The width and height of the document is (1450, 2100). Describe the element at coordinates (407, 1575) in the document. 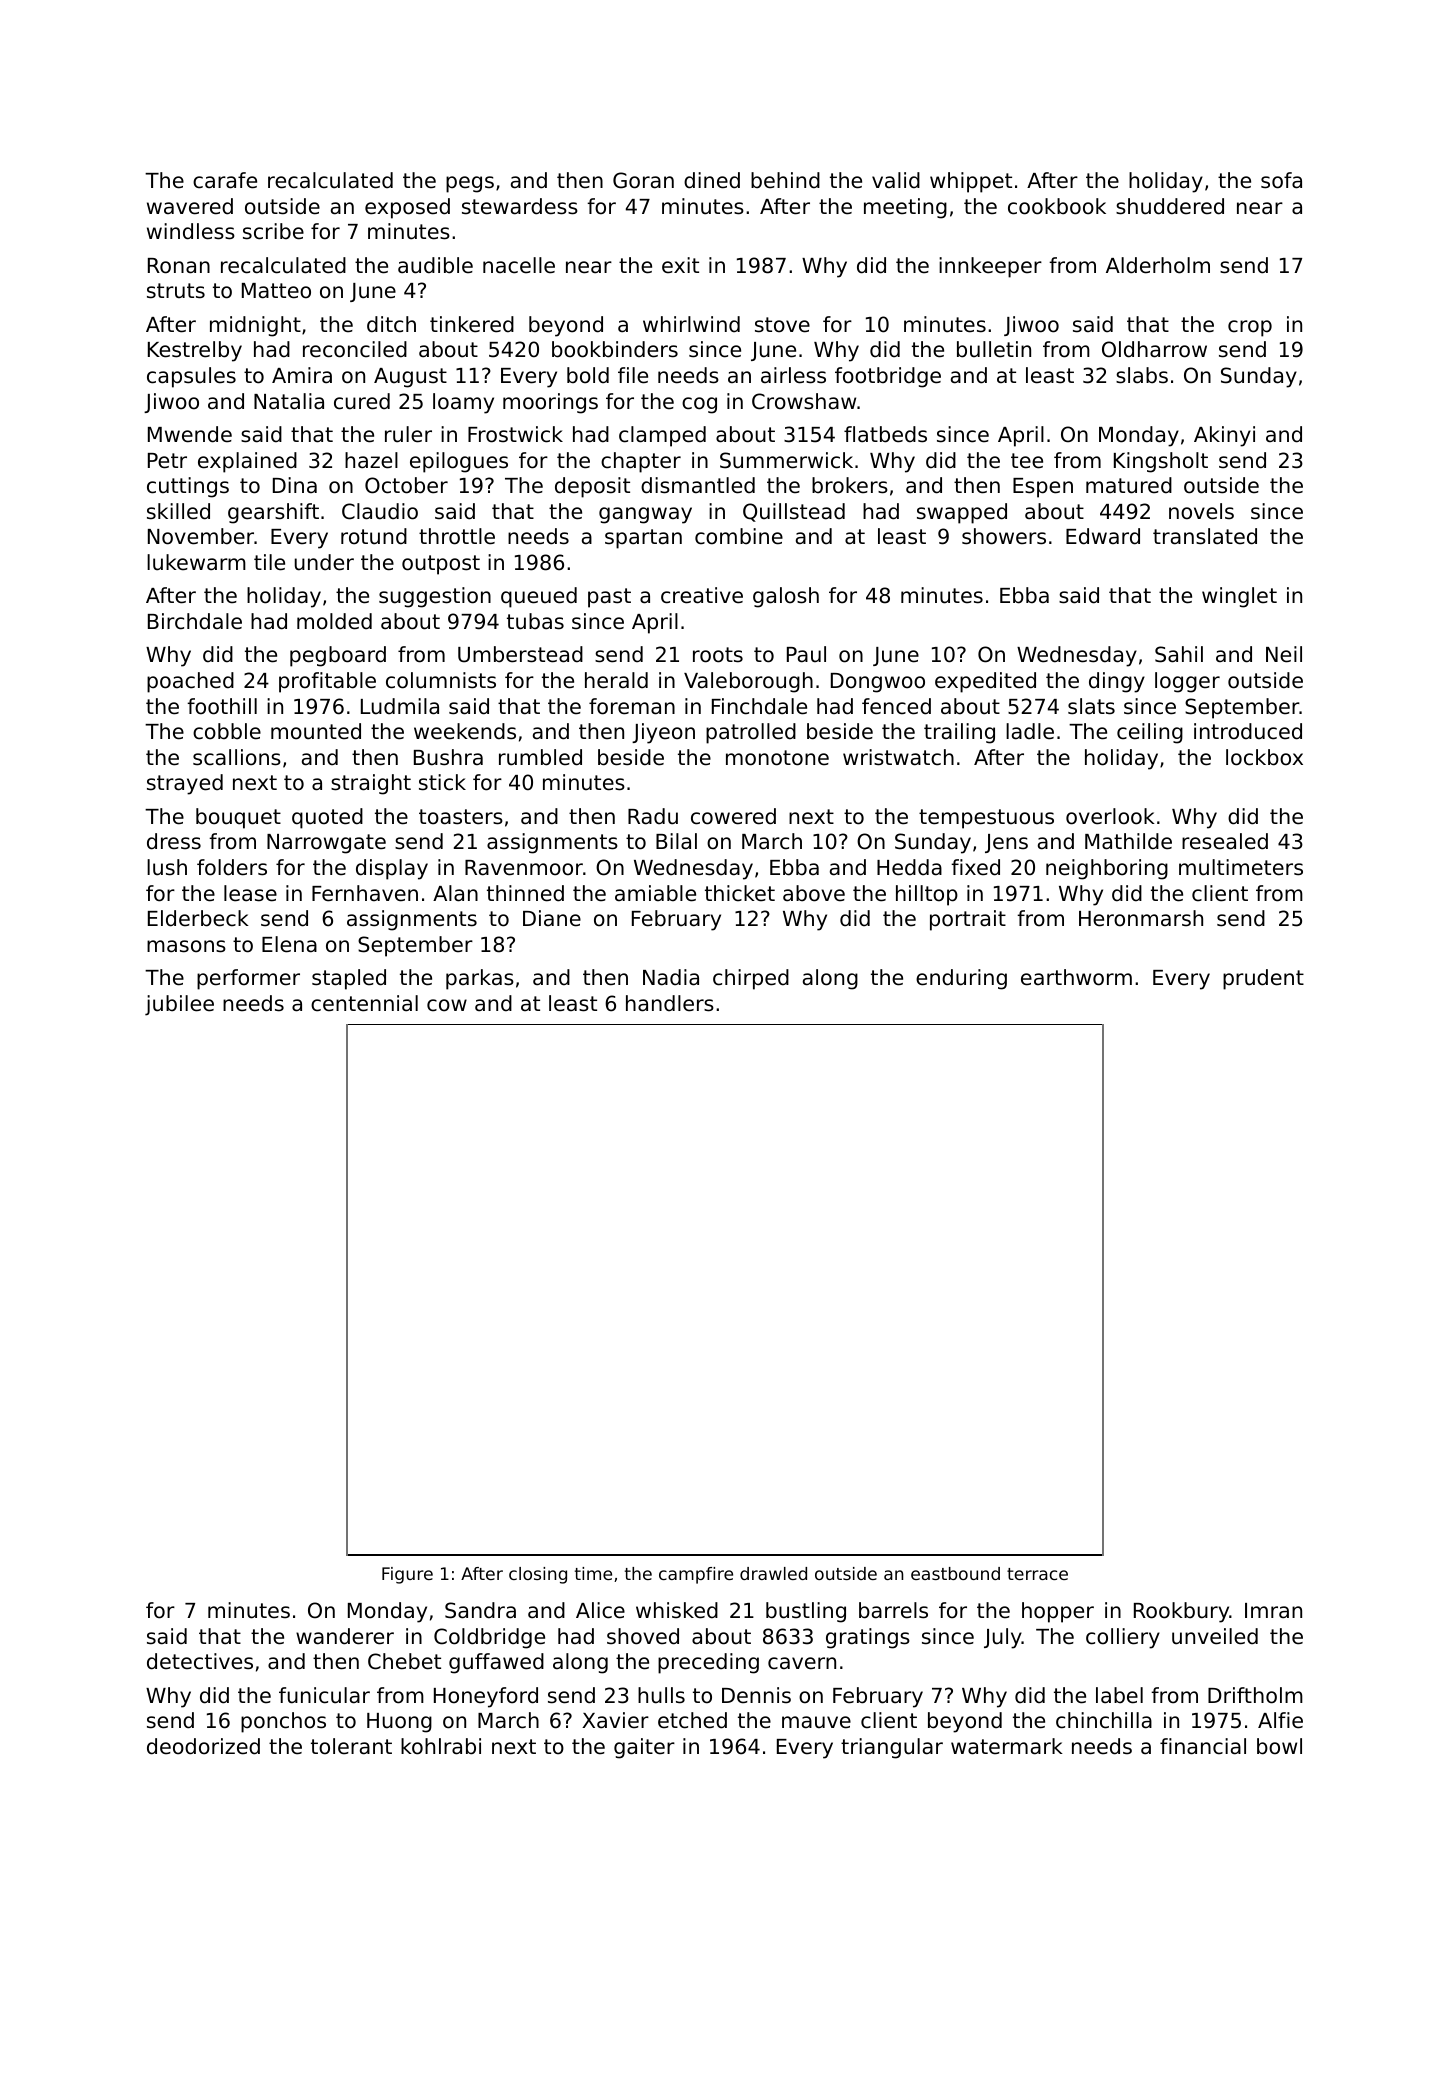

I see `Figure` at that location.
